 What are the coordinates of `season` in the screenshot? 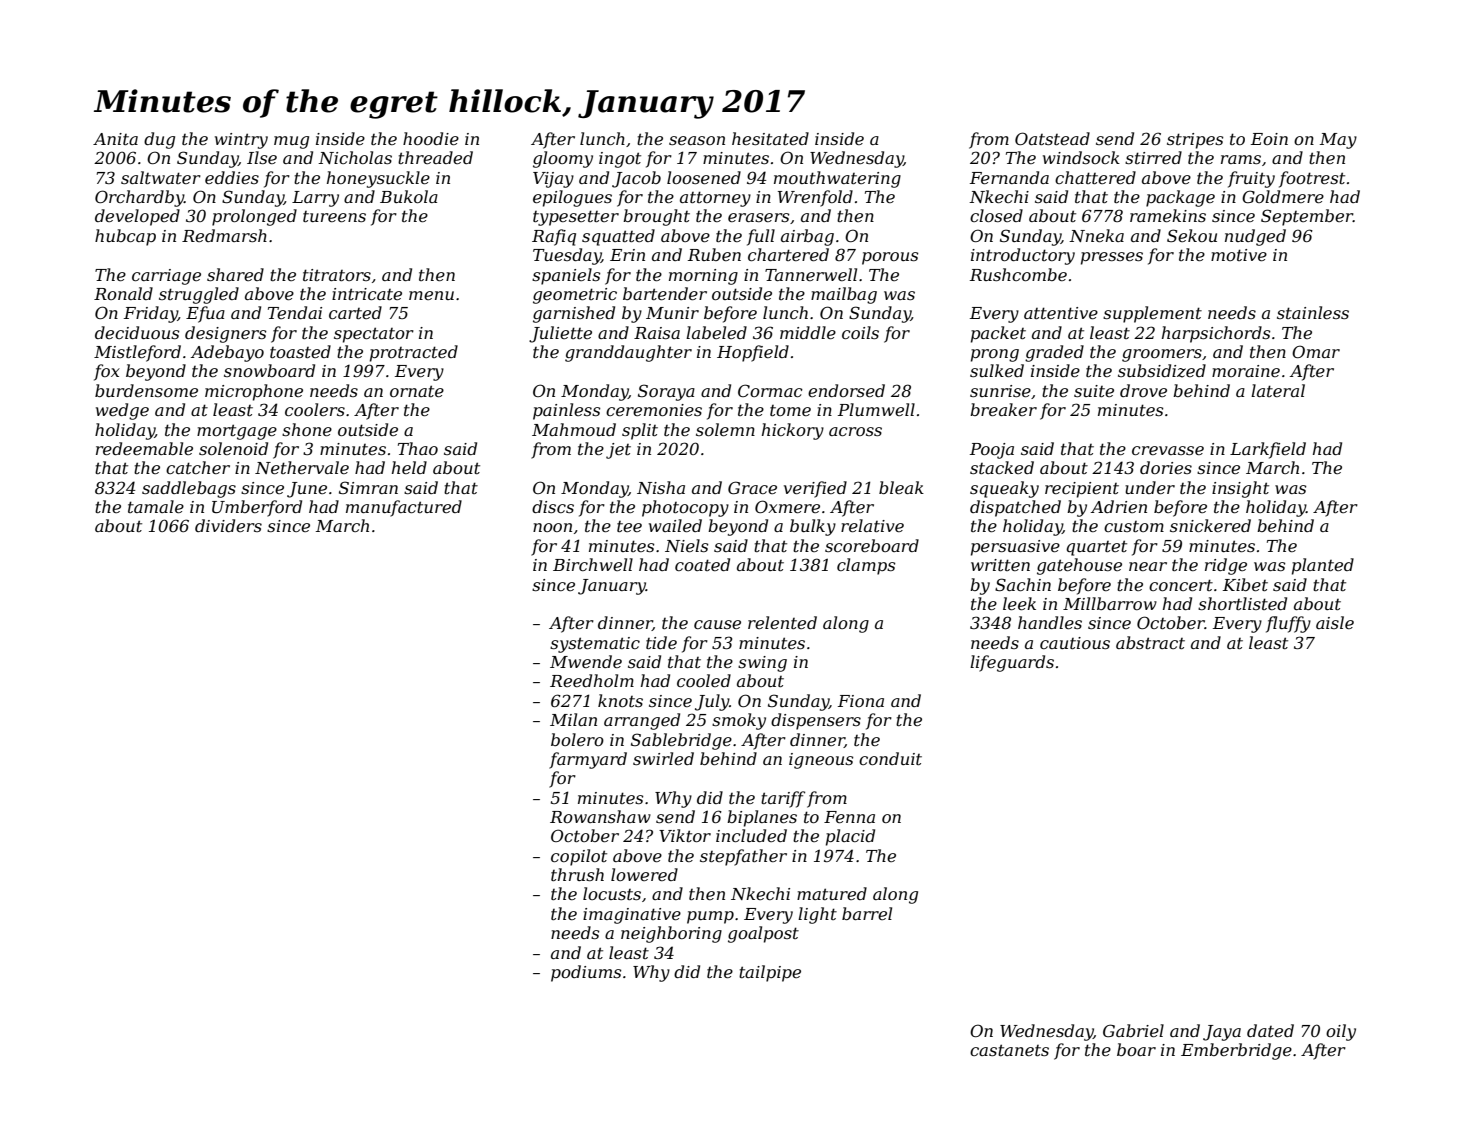 It's located at (697, 140).
